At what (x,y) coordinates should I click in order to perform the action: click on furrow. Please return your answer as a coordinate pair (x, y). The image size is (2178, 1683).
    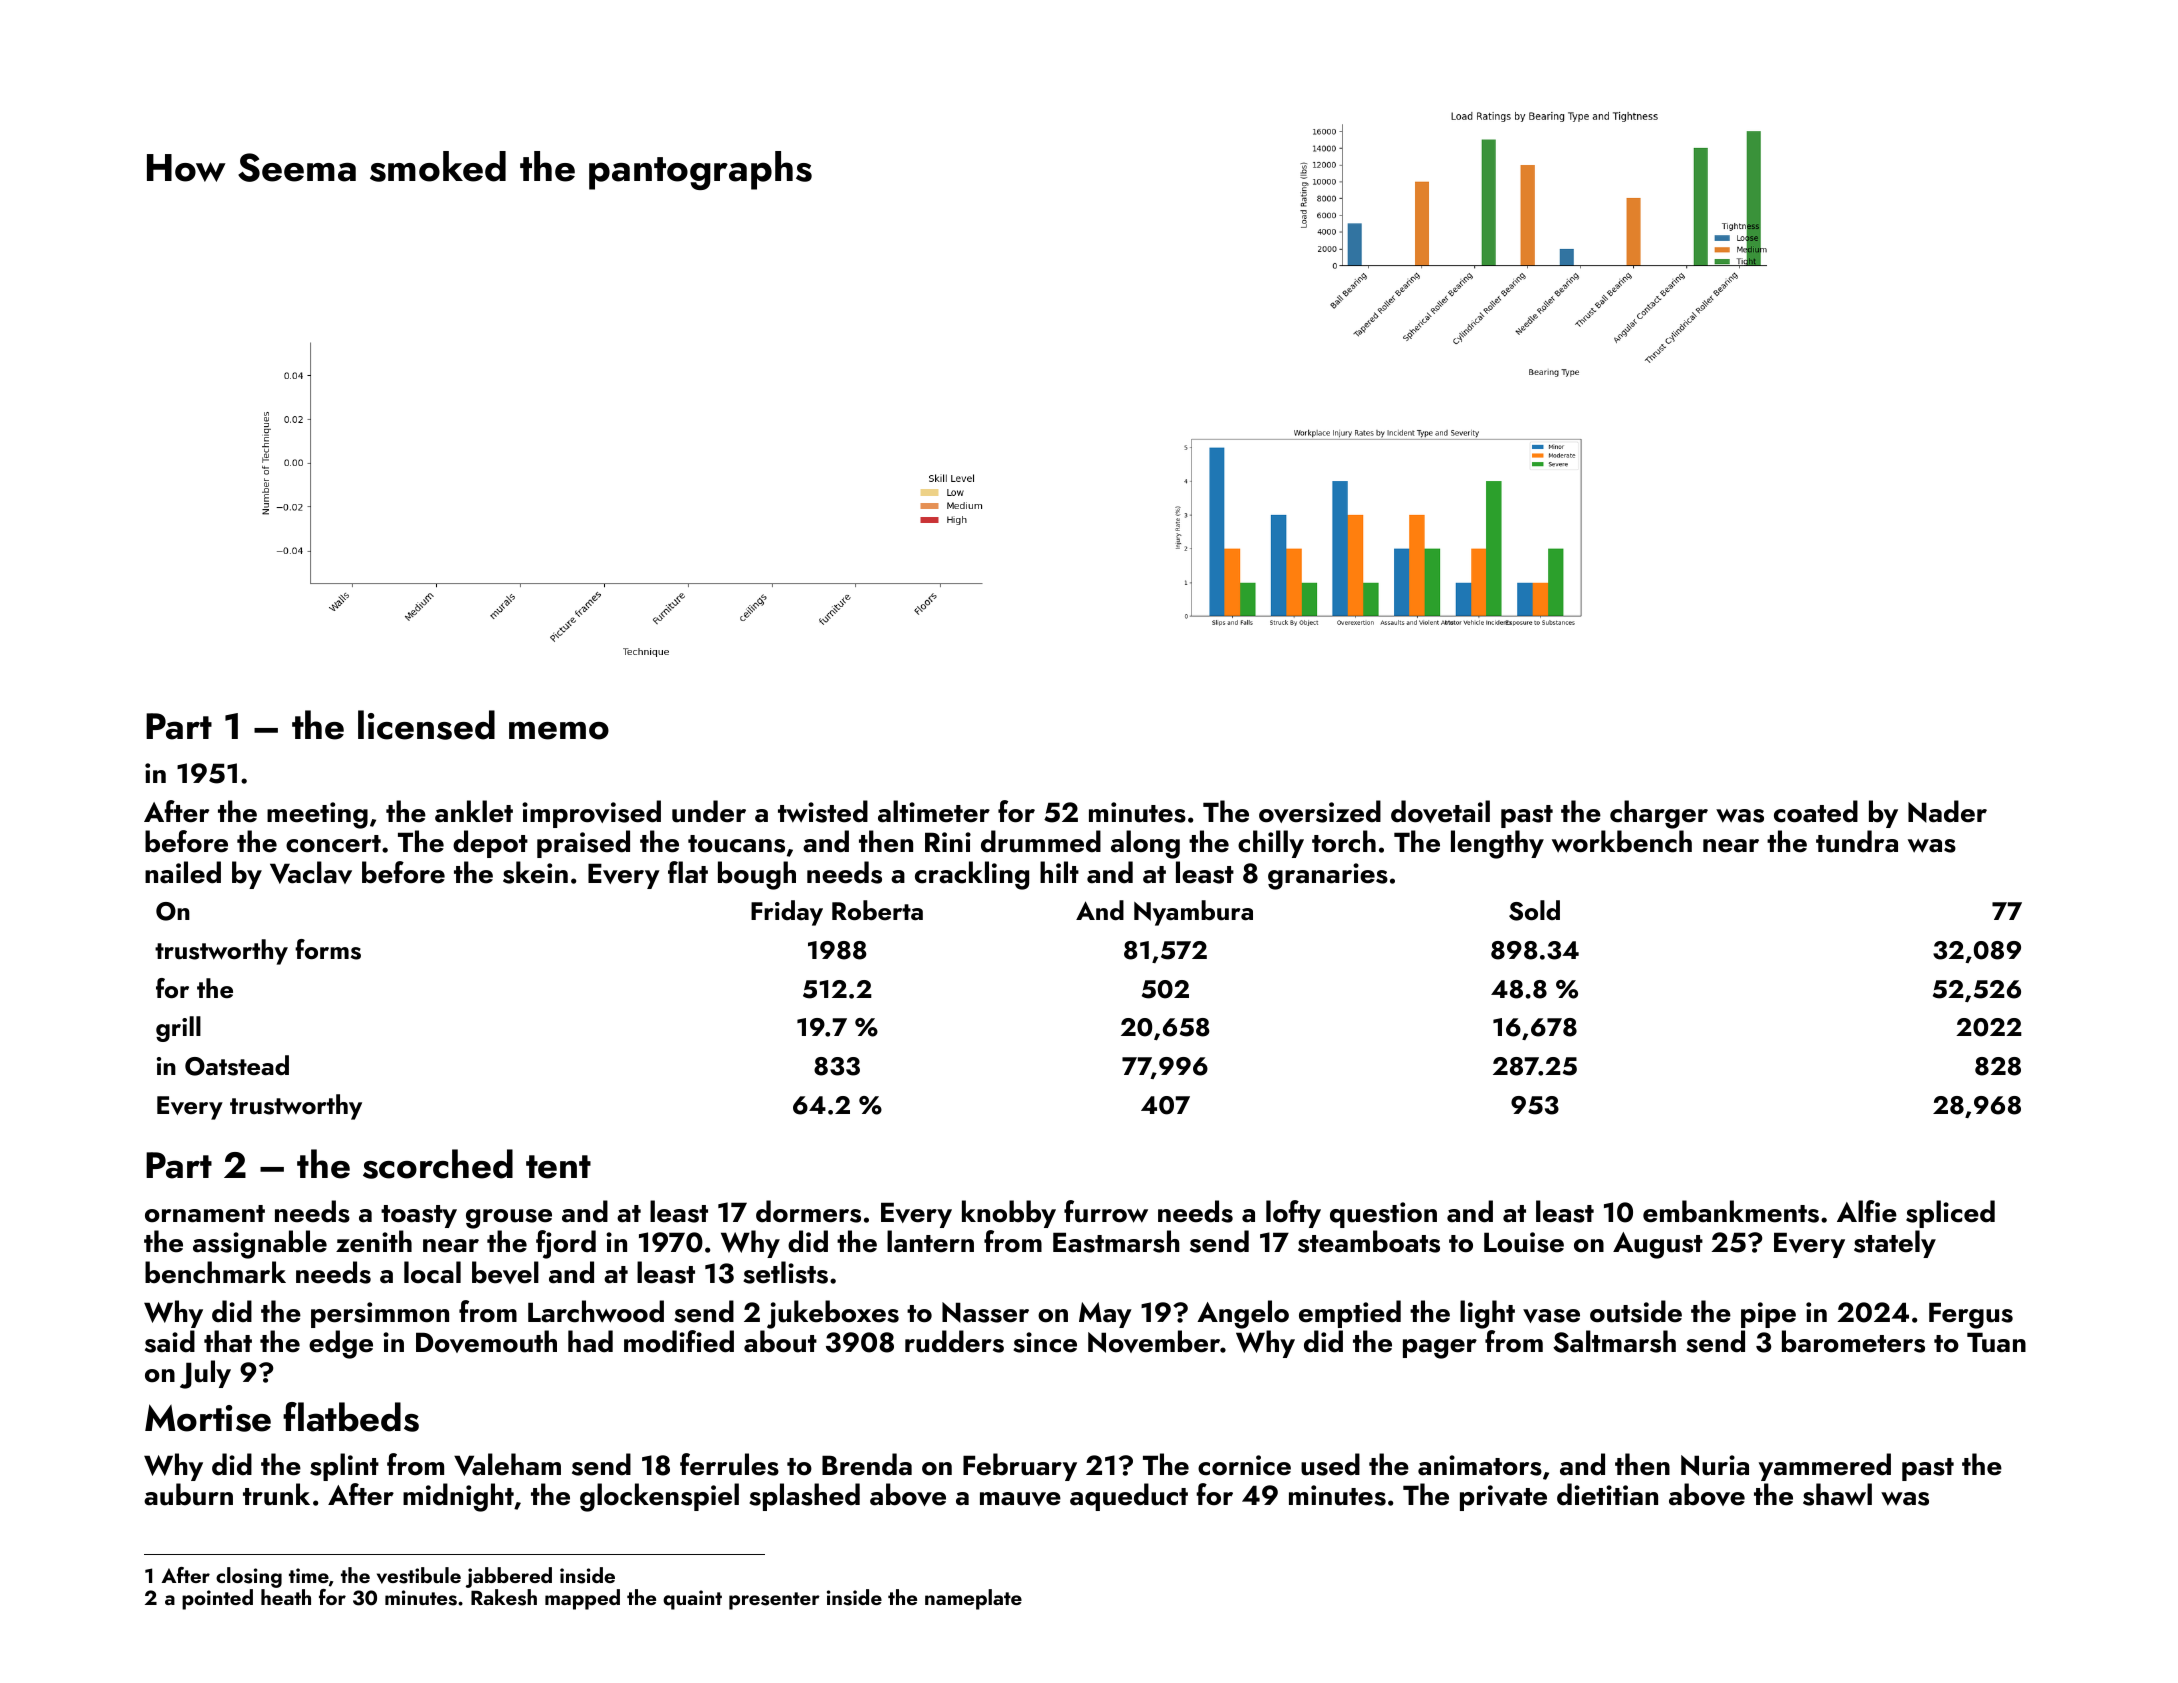
    Looking at the image, I should click on (1106, 1211).
